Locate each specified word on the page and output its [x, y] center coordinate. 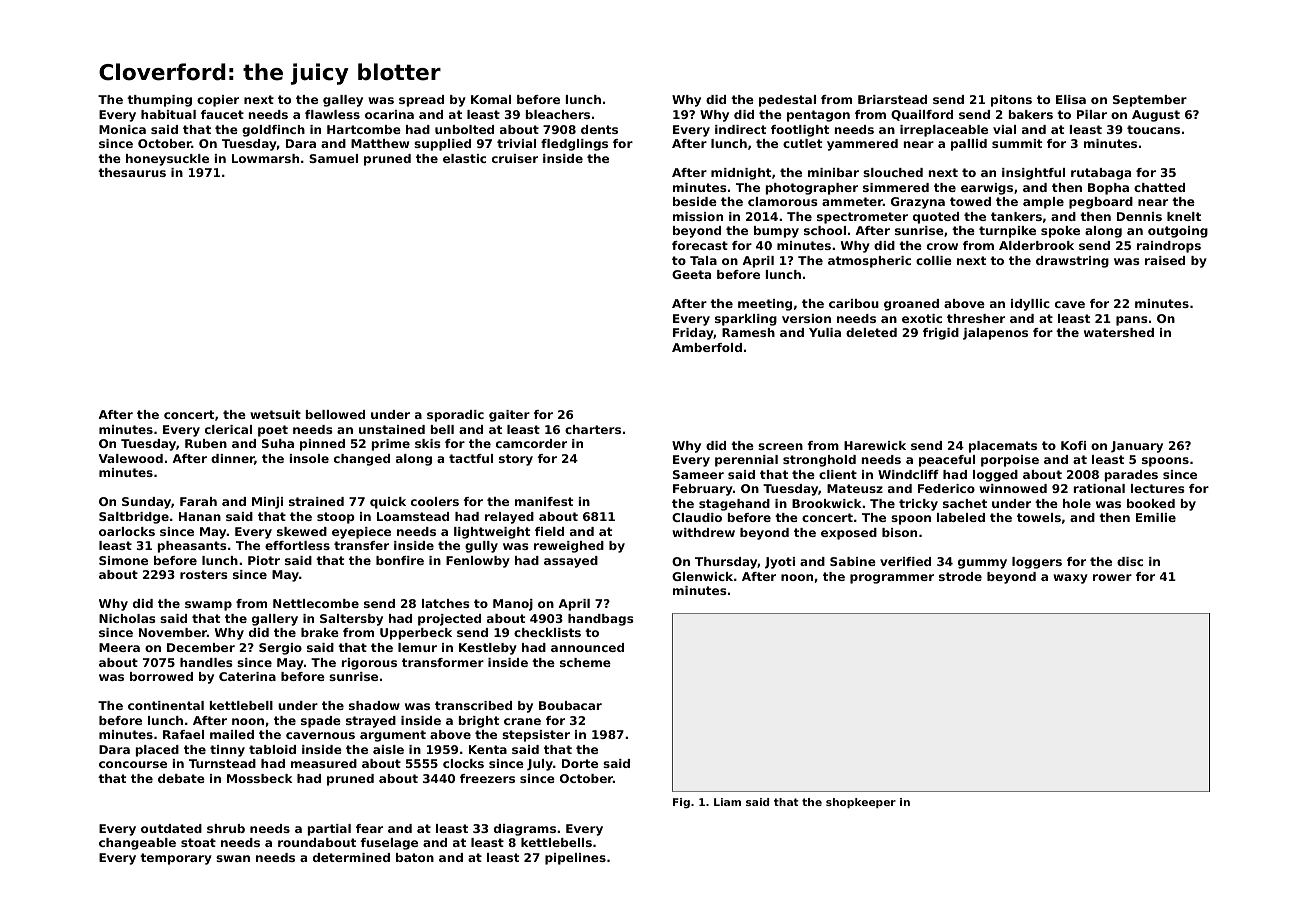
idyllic [1030, 305]
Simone [123, 560]
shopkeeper [861, 803]
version [806, 318]
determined [351, 857]
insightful [1033, 174]
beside [695, 201]
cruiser [515, 158]
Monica [122, 129]
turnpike [1007, 232]
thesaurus [132, 172]
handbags [600, 620]
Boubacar [570, 705]
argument [393, 736]
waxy [1070, 579]
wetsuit [275, 414]
